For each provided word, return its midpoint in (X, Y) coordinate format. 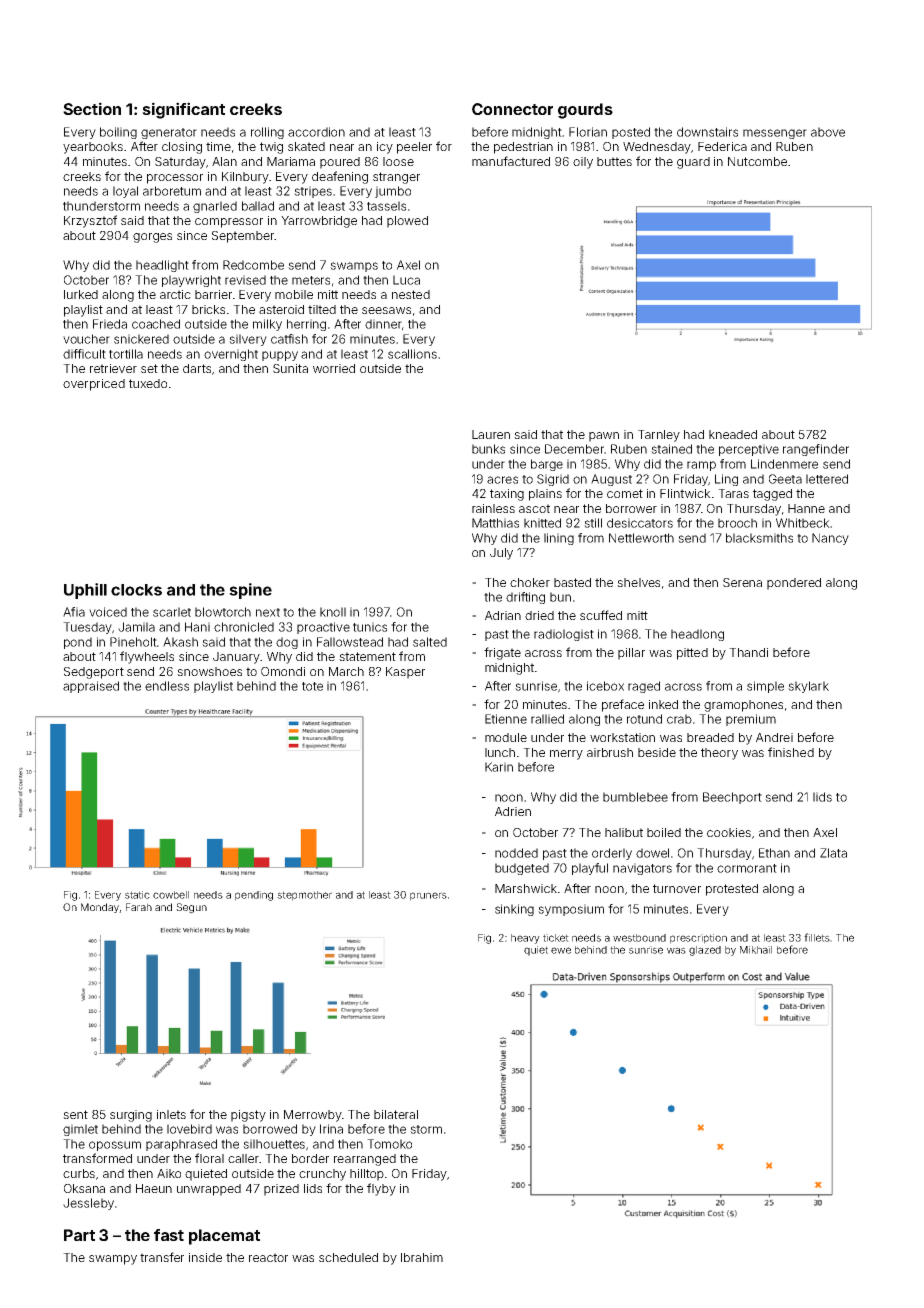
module (506, 737)
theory (719, 754)
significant (183, 110)
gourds (585, 111)
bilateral (396, 1114)
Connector (512, 109)
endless (167, 686)
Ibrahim (422, 1257)
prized (281, 1190)
